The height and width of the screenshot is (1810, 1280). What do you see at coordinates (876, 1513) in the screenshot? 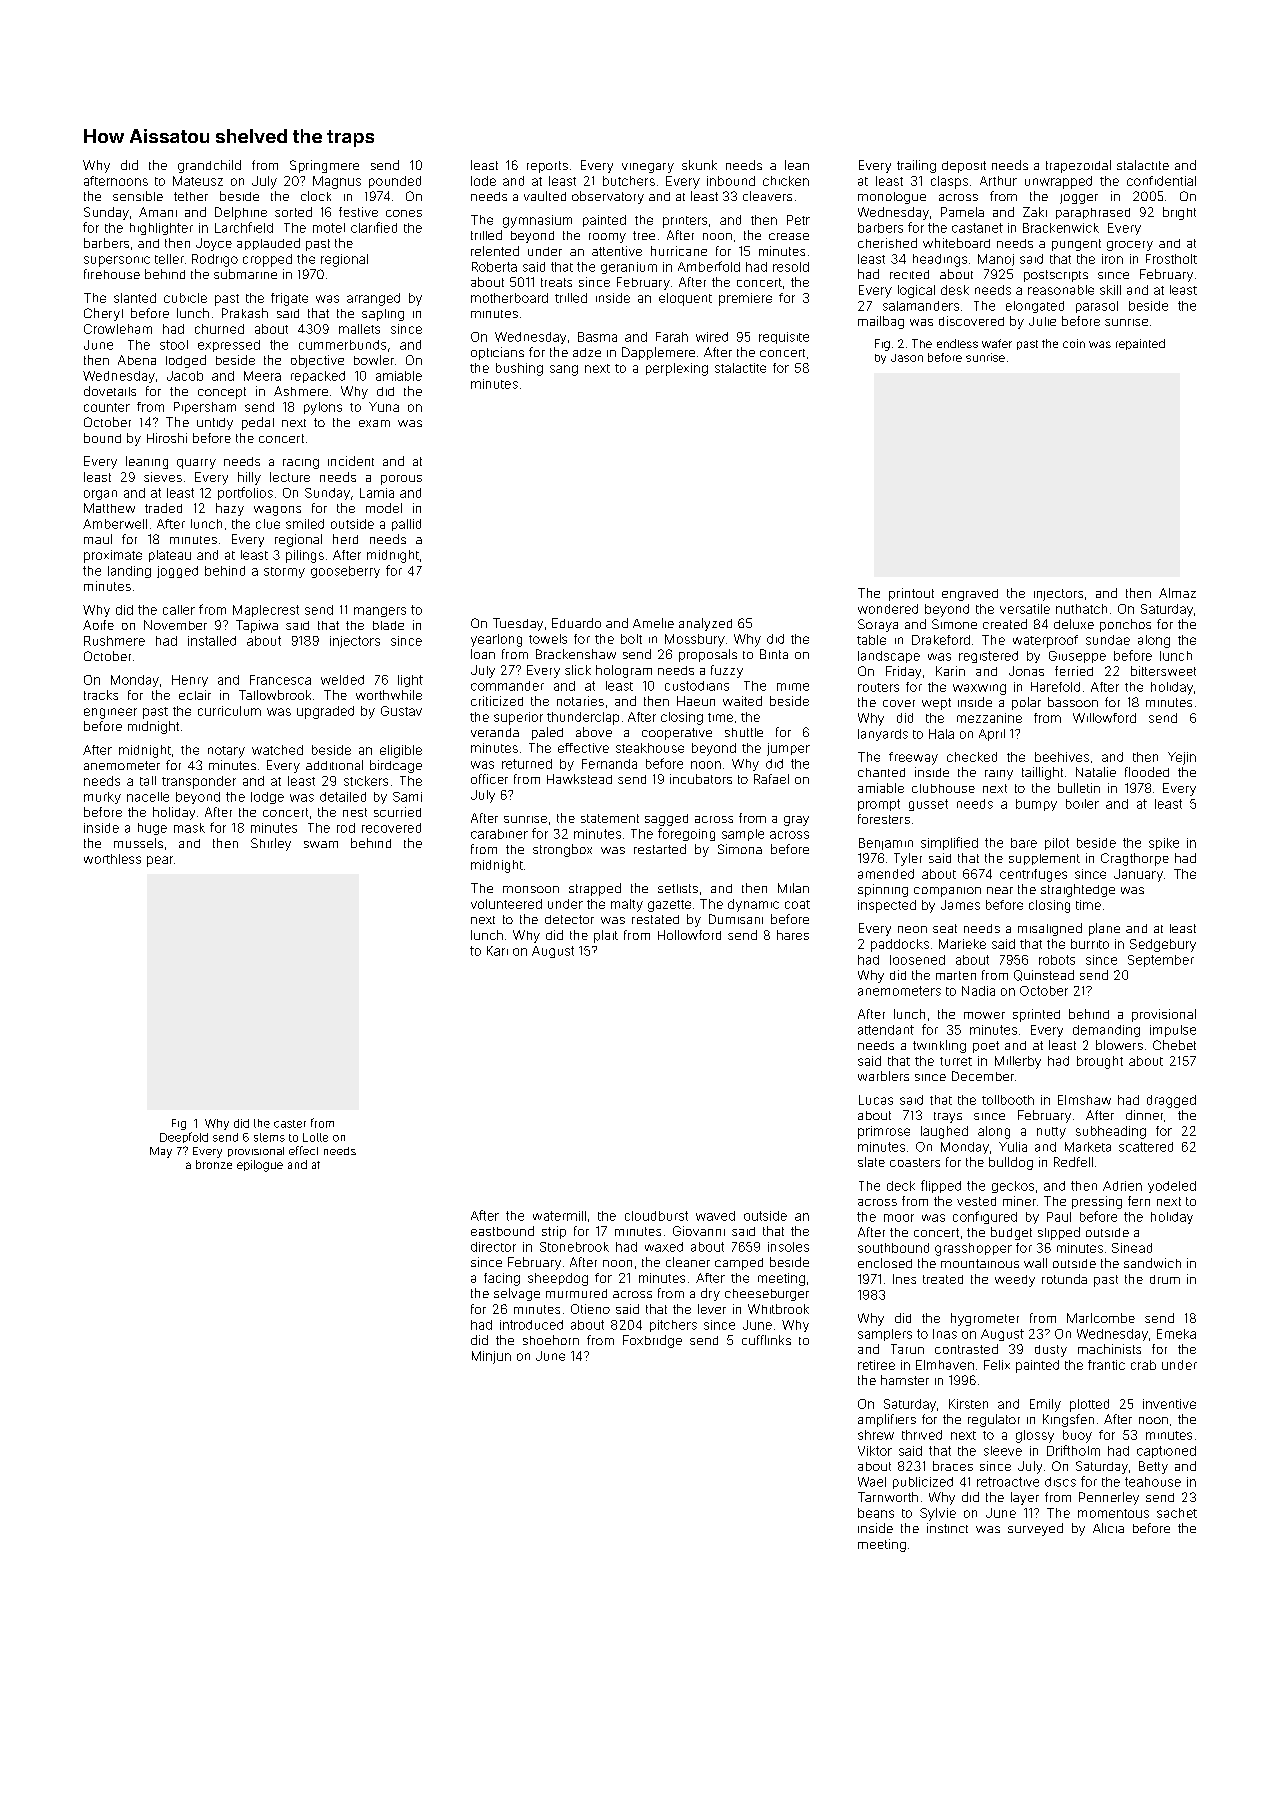
I see `beans` at bounding box center [876, 1513].
